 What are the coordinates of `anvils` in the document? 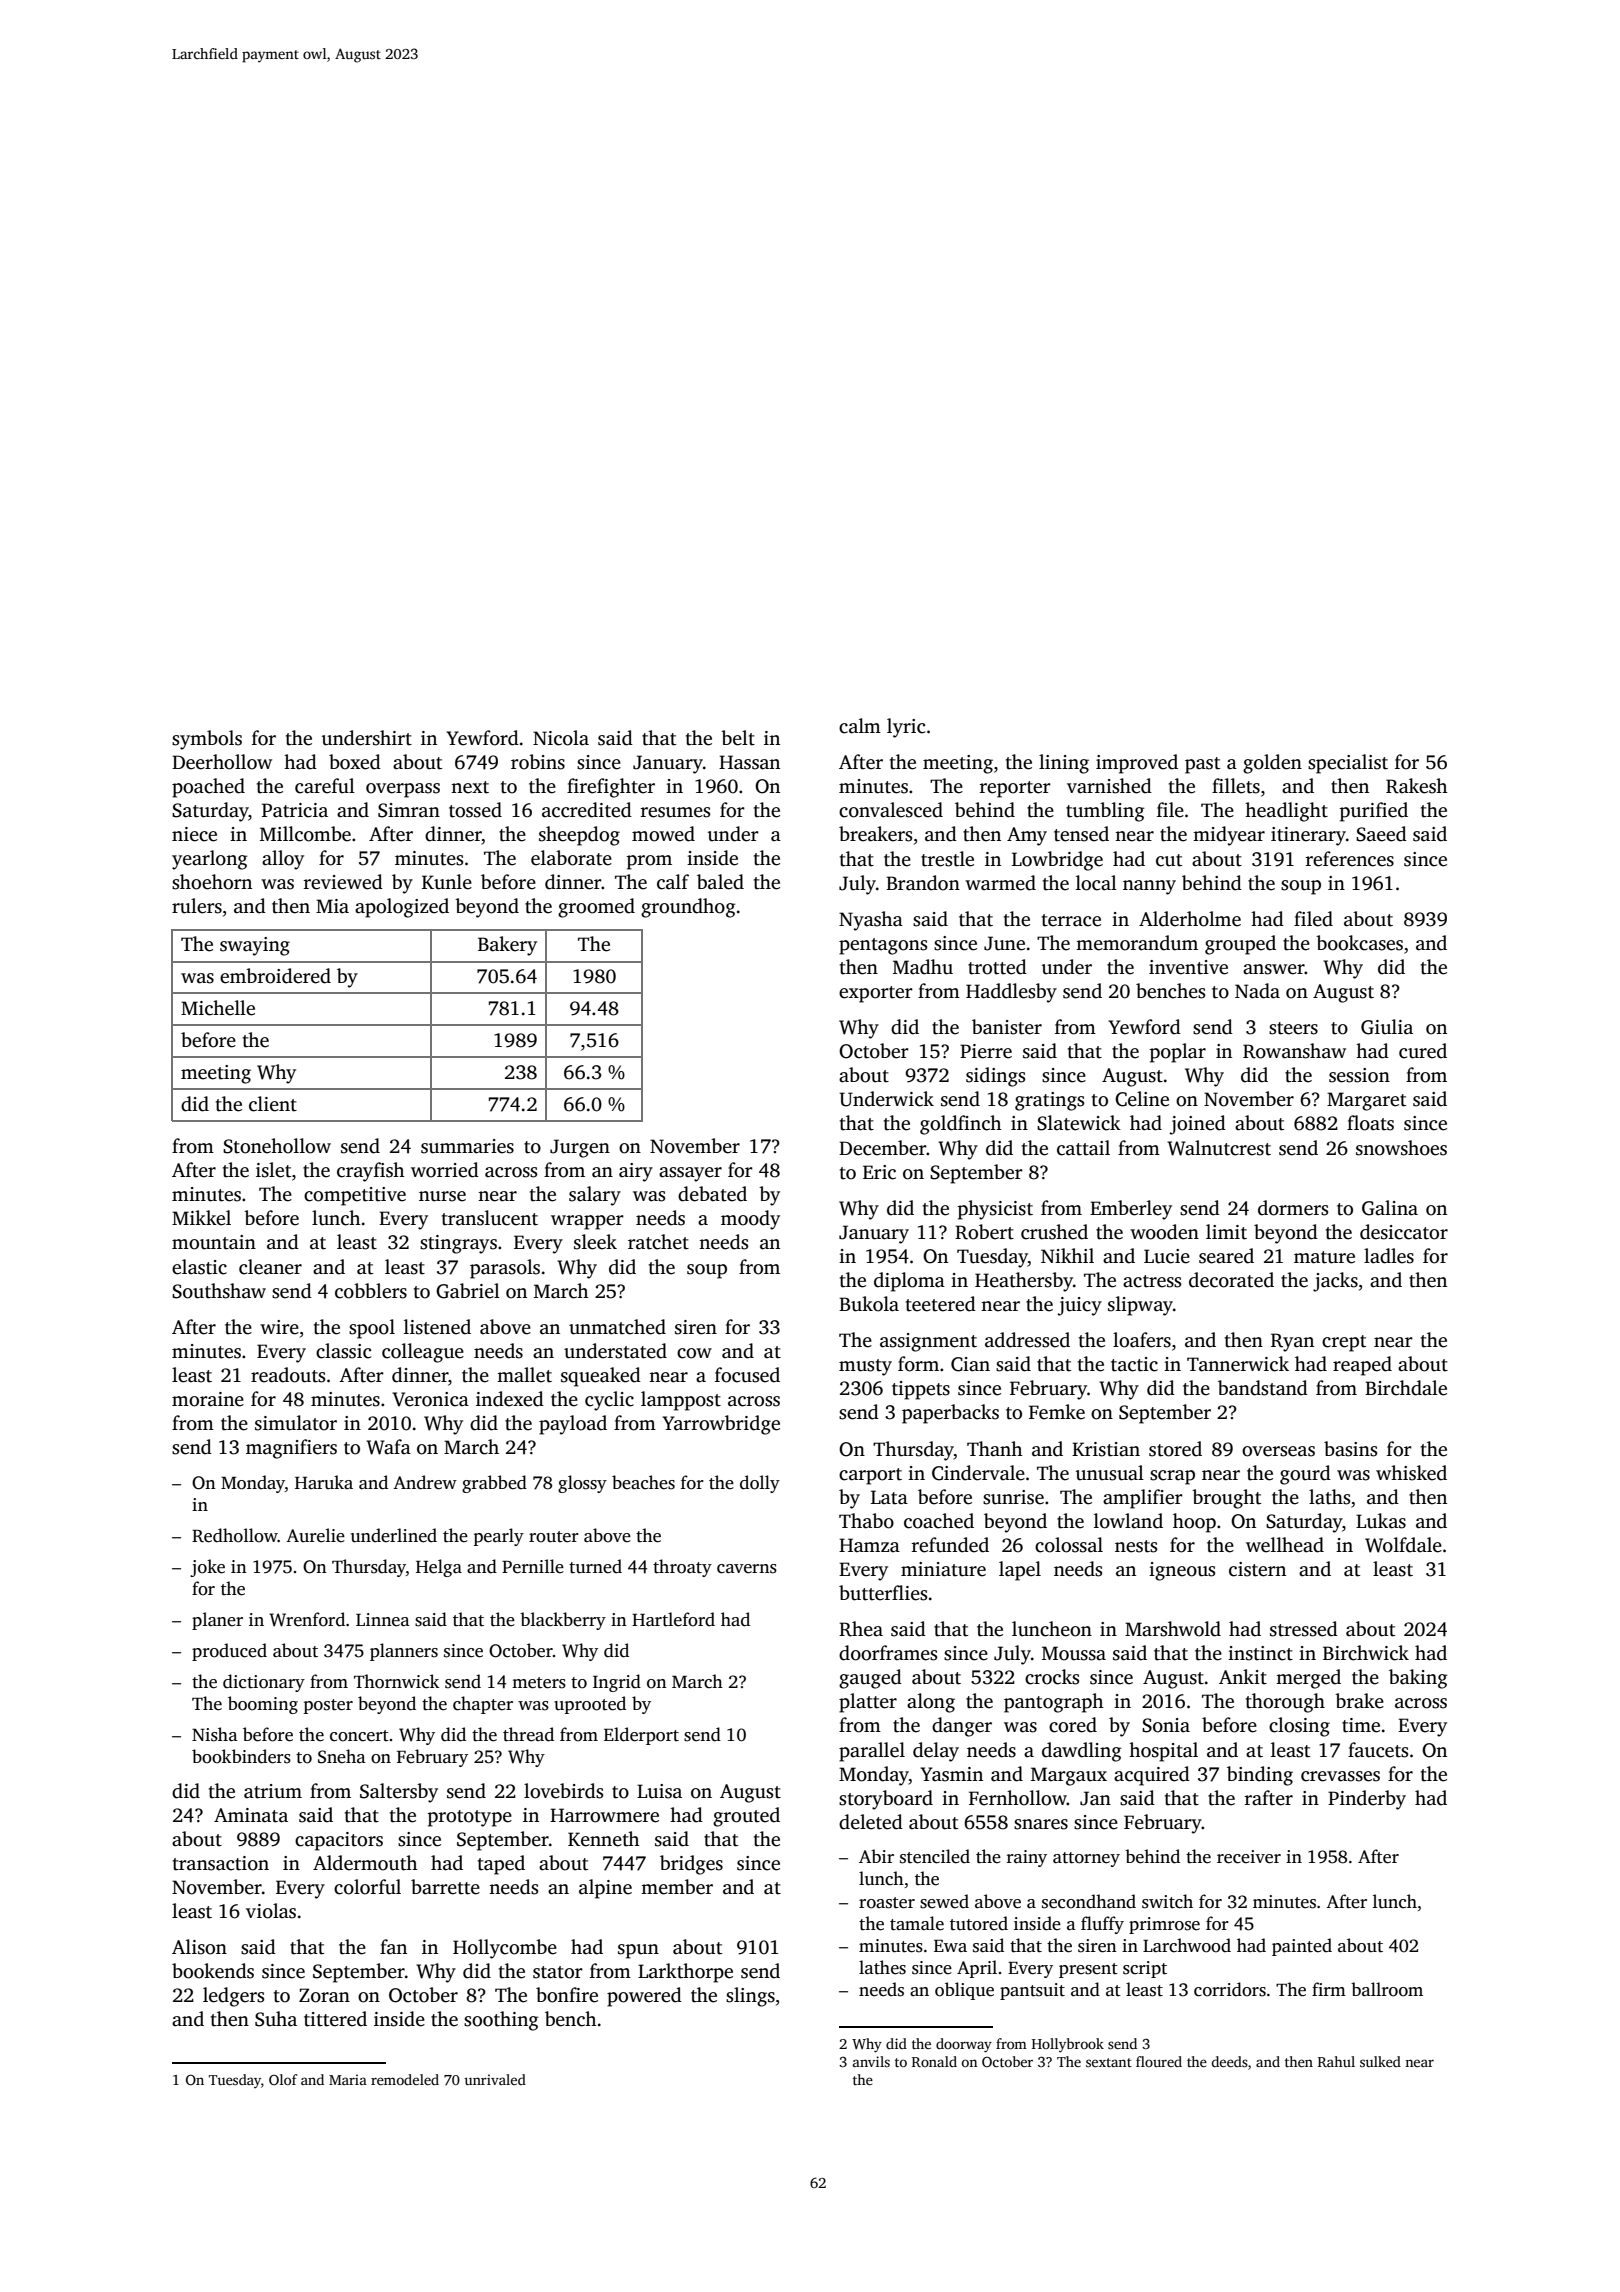 It's located at (871, 2061).
